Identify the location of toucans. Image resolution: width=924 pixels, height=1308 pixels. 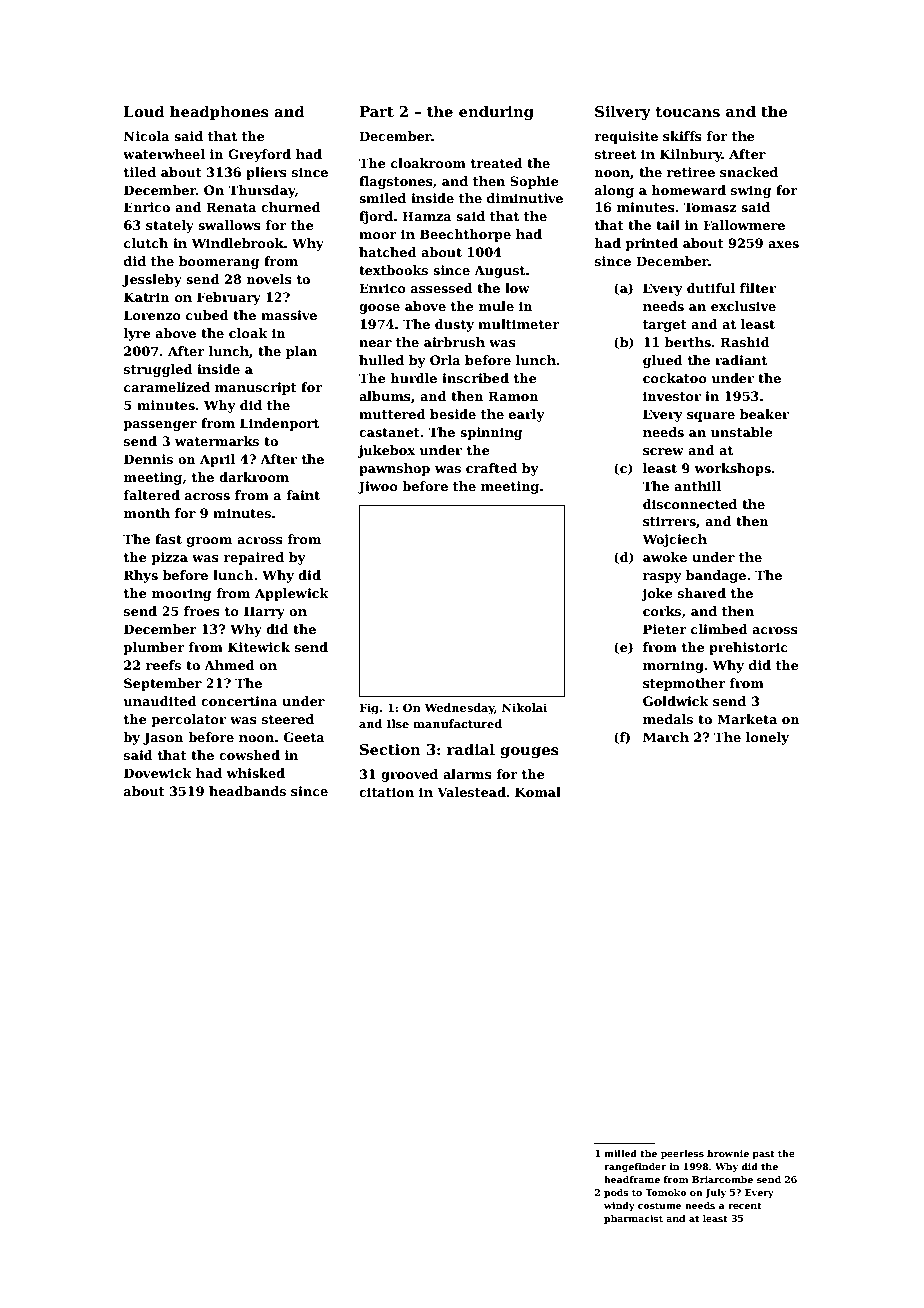
(688, 112).
